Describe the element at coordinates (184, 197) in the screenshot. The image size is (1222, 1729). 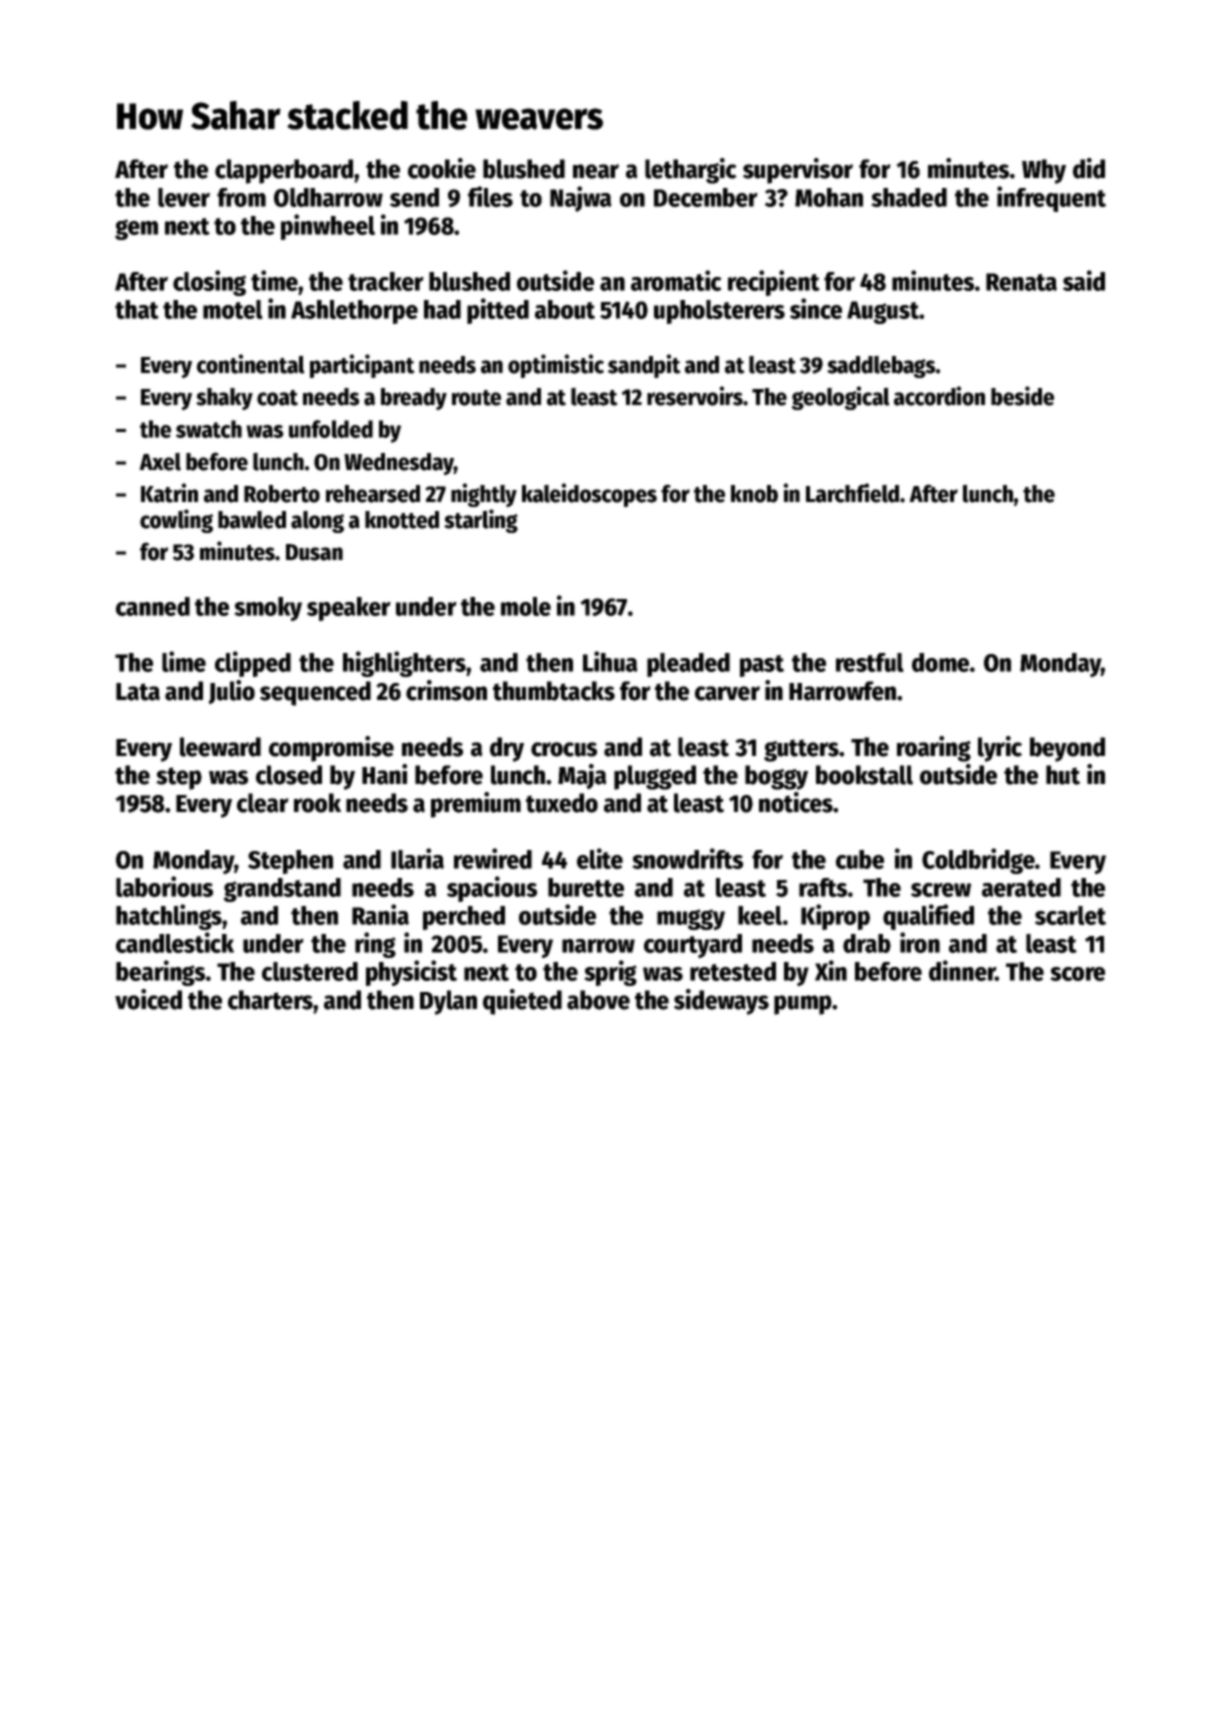
I see `lever` at that location.
